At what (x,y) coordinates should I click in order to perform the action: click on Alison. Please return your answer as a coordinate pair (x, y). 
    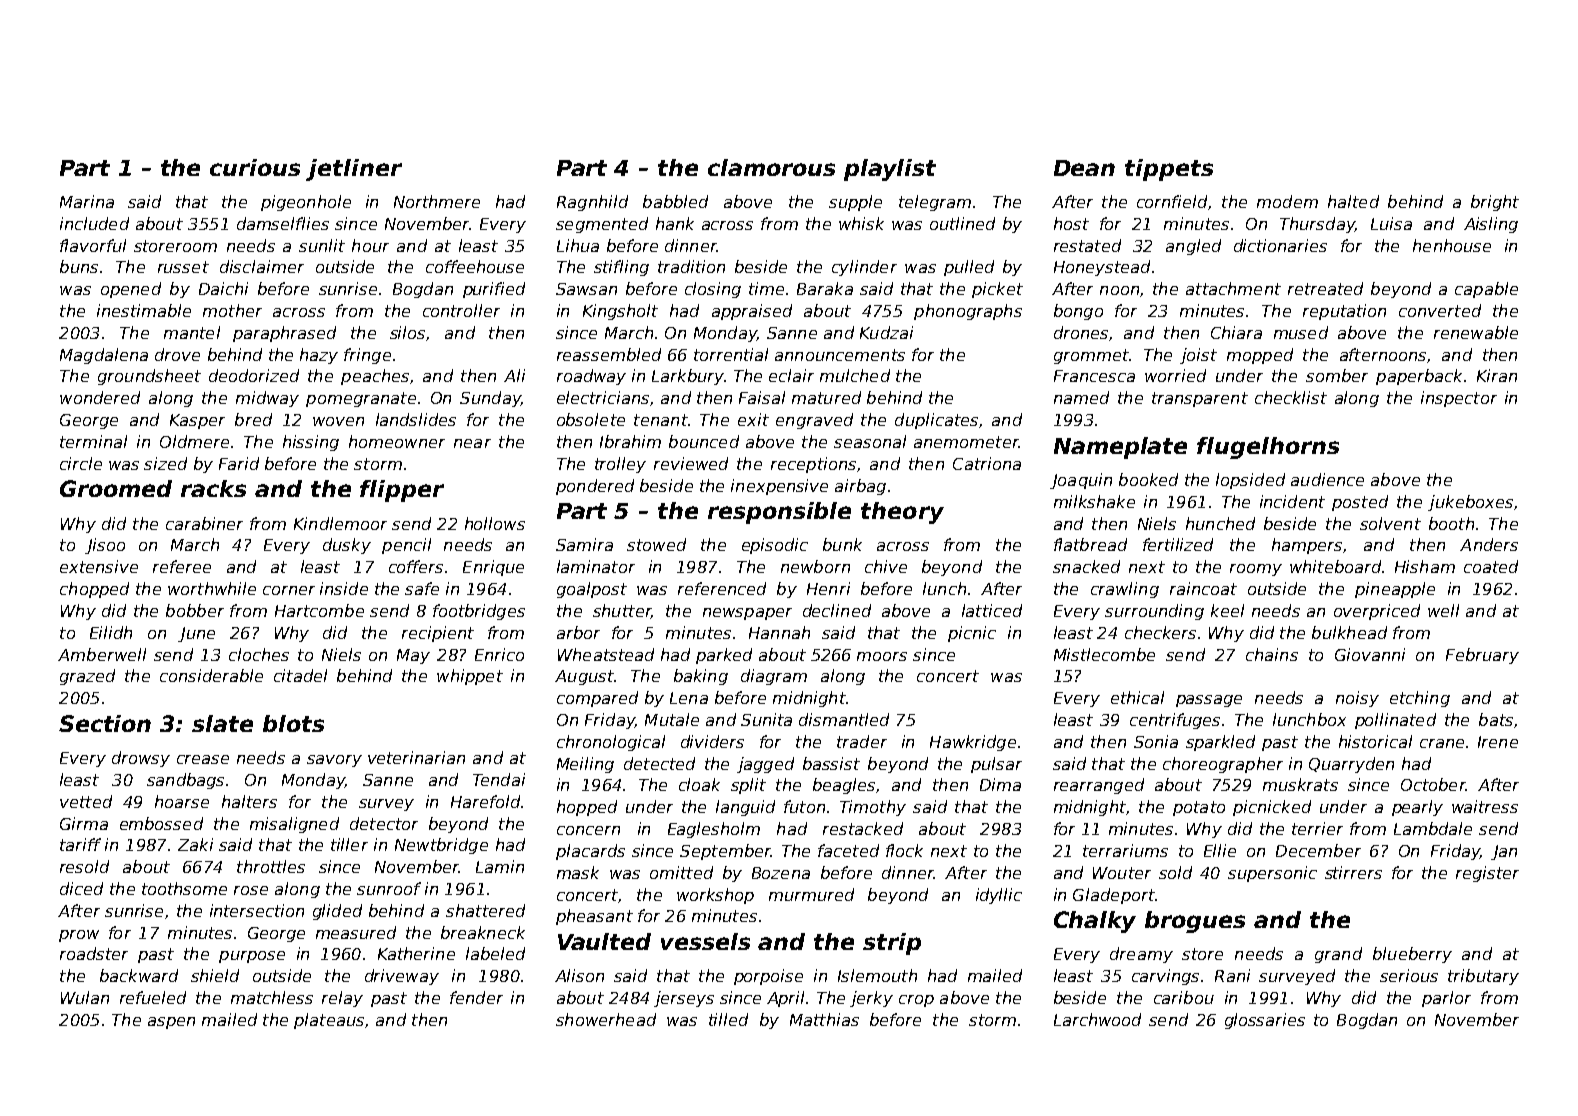
    Looking at the image, I should click on (579, 975).
